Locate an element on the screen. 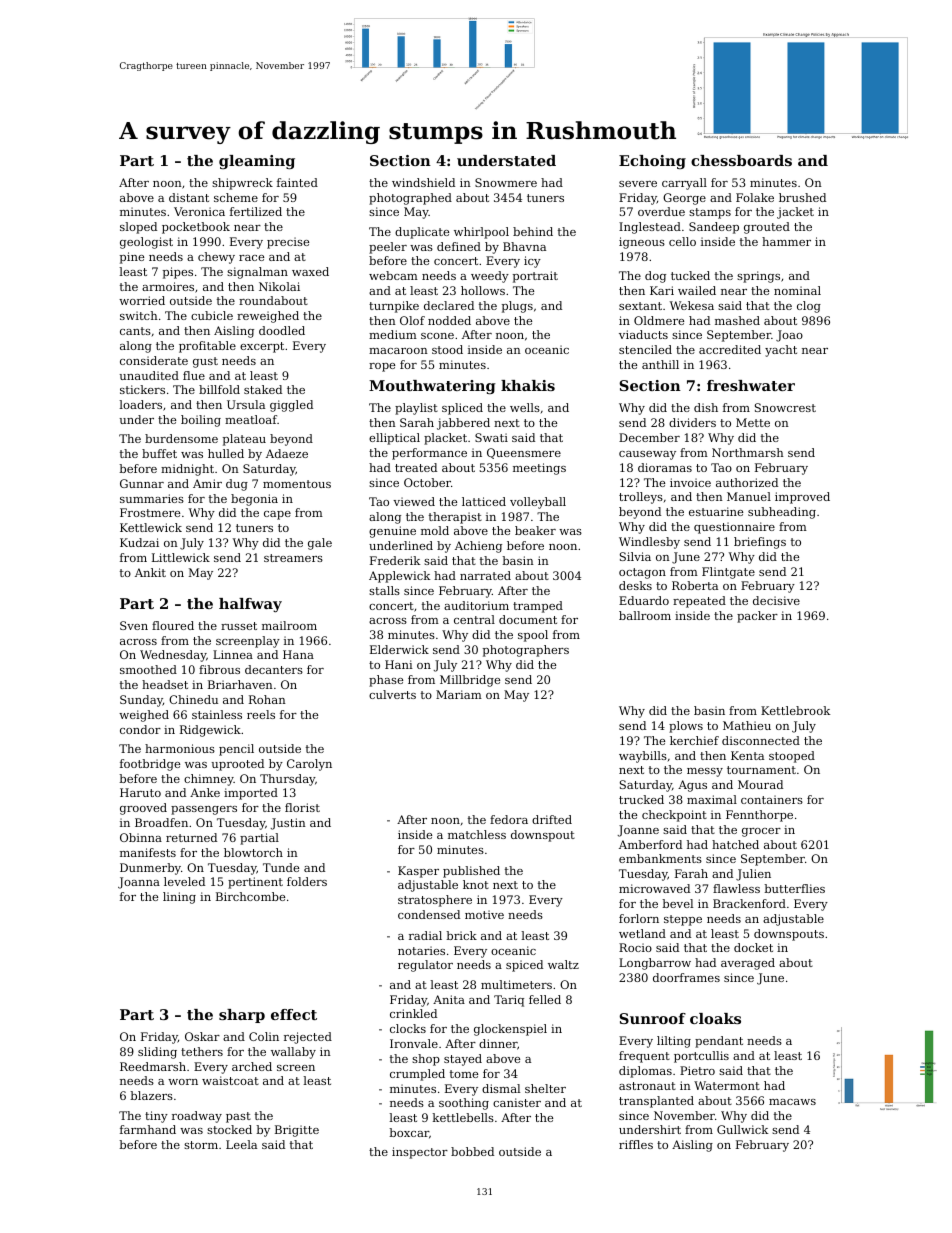  loaders is located at coordinates (140, 404).
